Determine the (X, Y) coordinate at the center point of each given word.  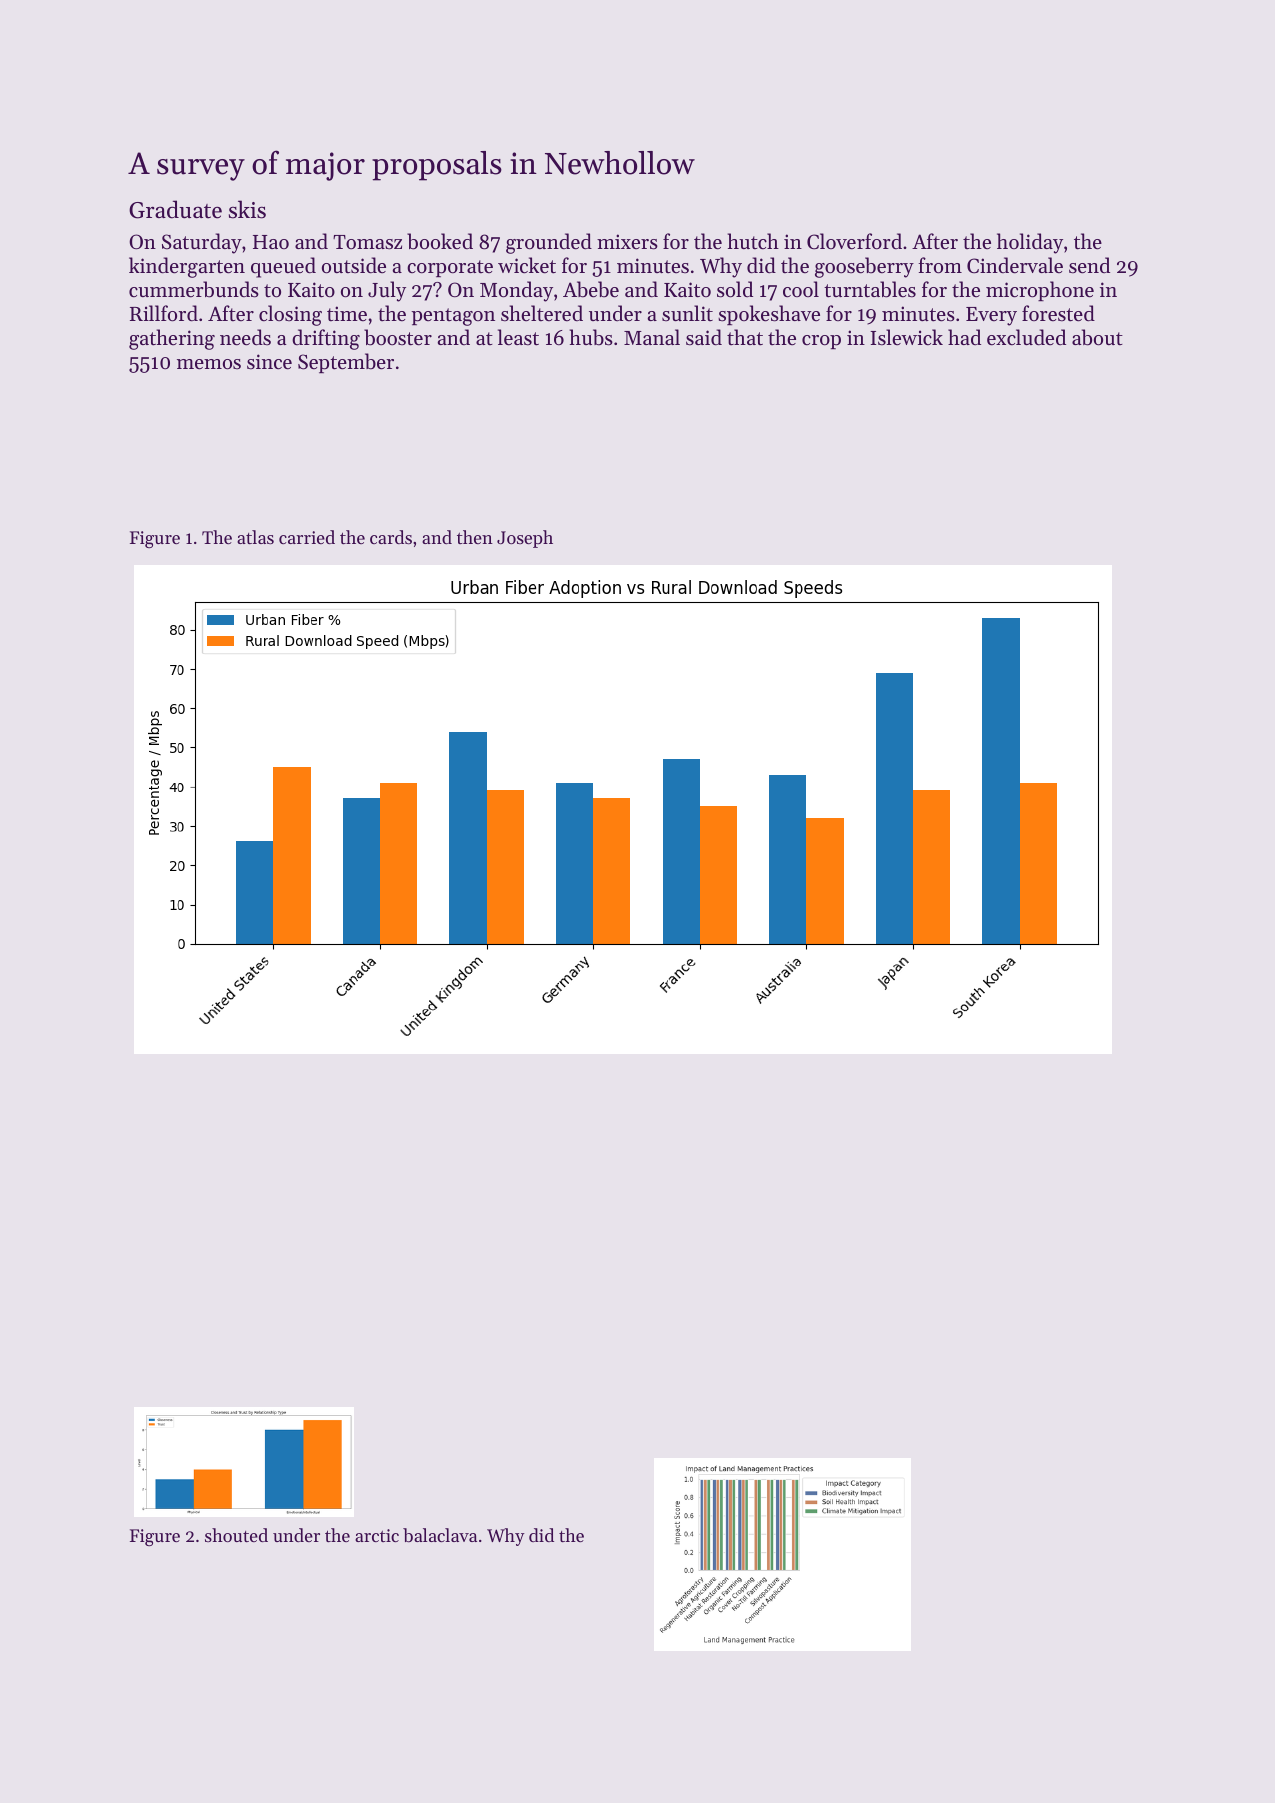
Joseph (525, 539)
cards (391, 537)
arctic (377, 1535)
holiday (1030, 243)
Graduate (175, 209)
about (1097, 337)
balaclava (440, 1535)
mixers (627, 242)
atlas (255, 537)
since (269, 362)
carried (307, 537)
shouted (236, 1535)
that (745, 337)
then (475, 537)
